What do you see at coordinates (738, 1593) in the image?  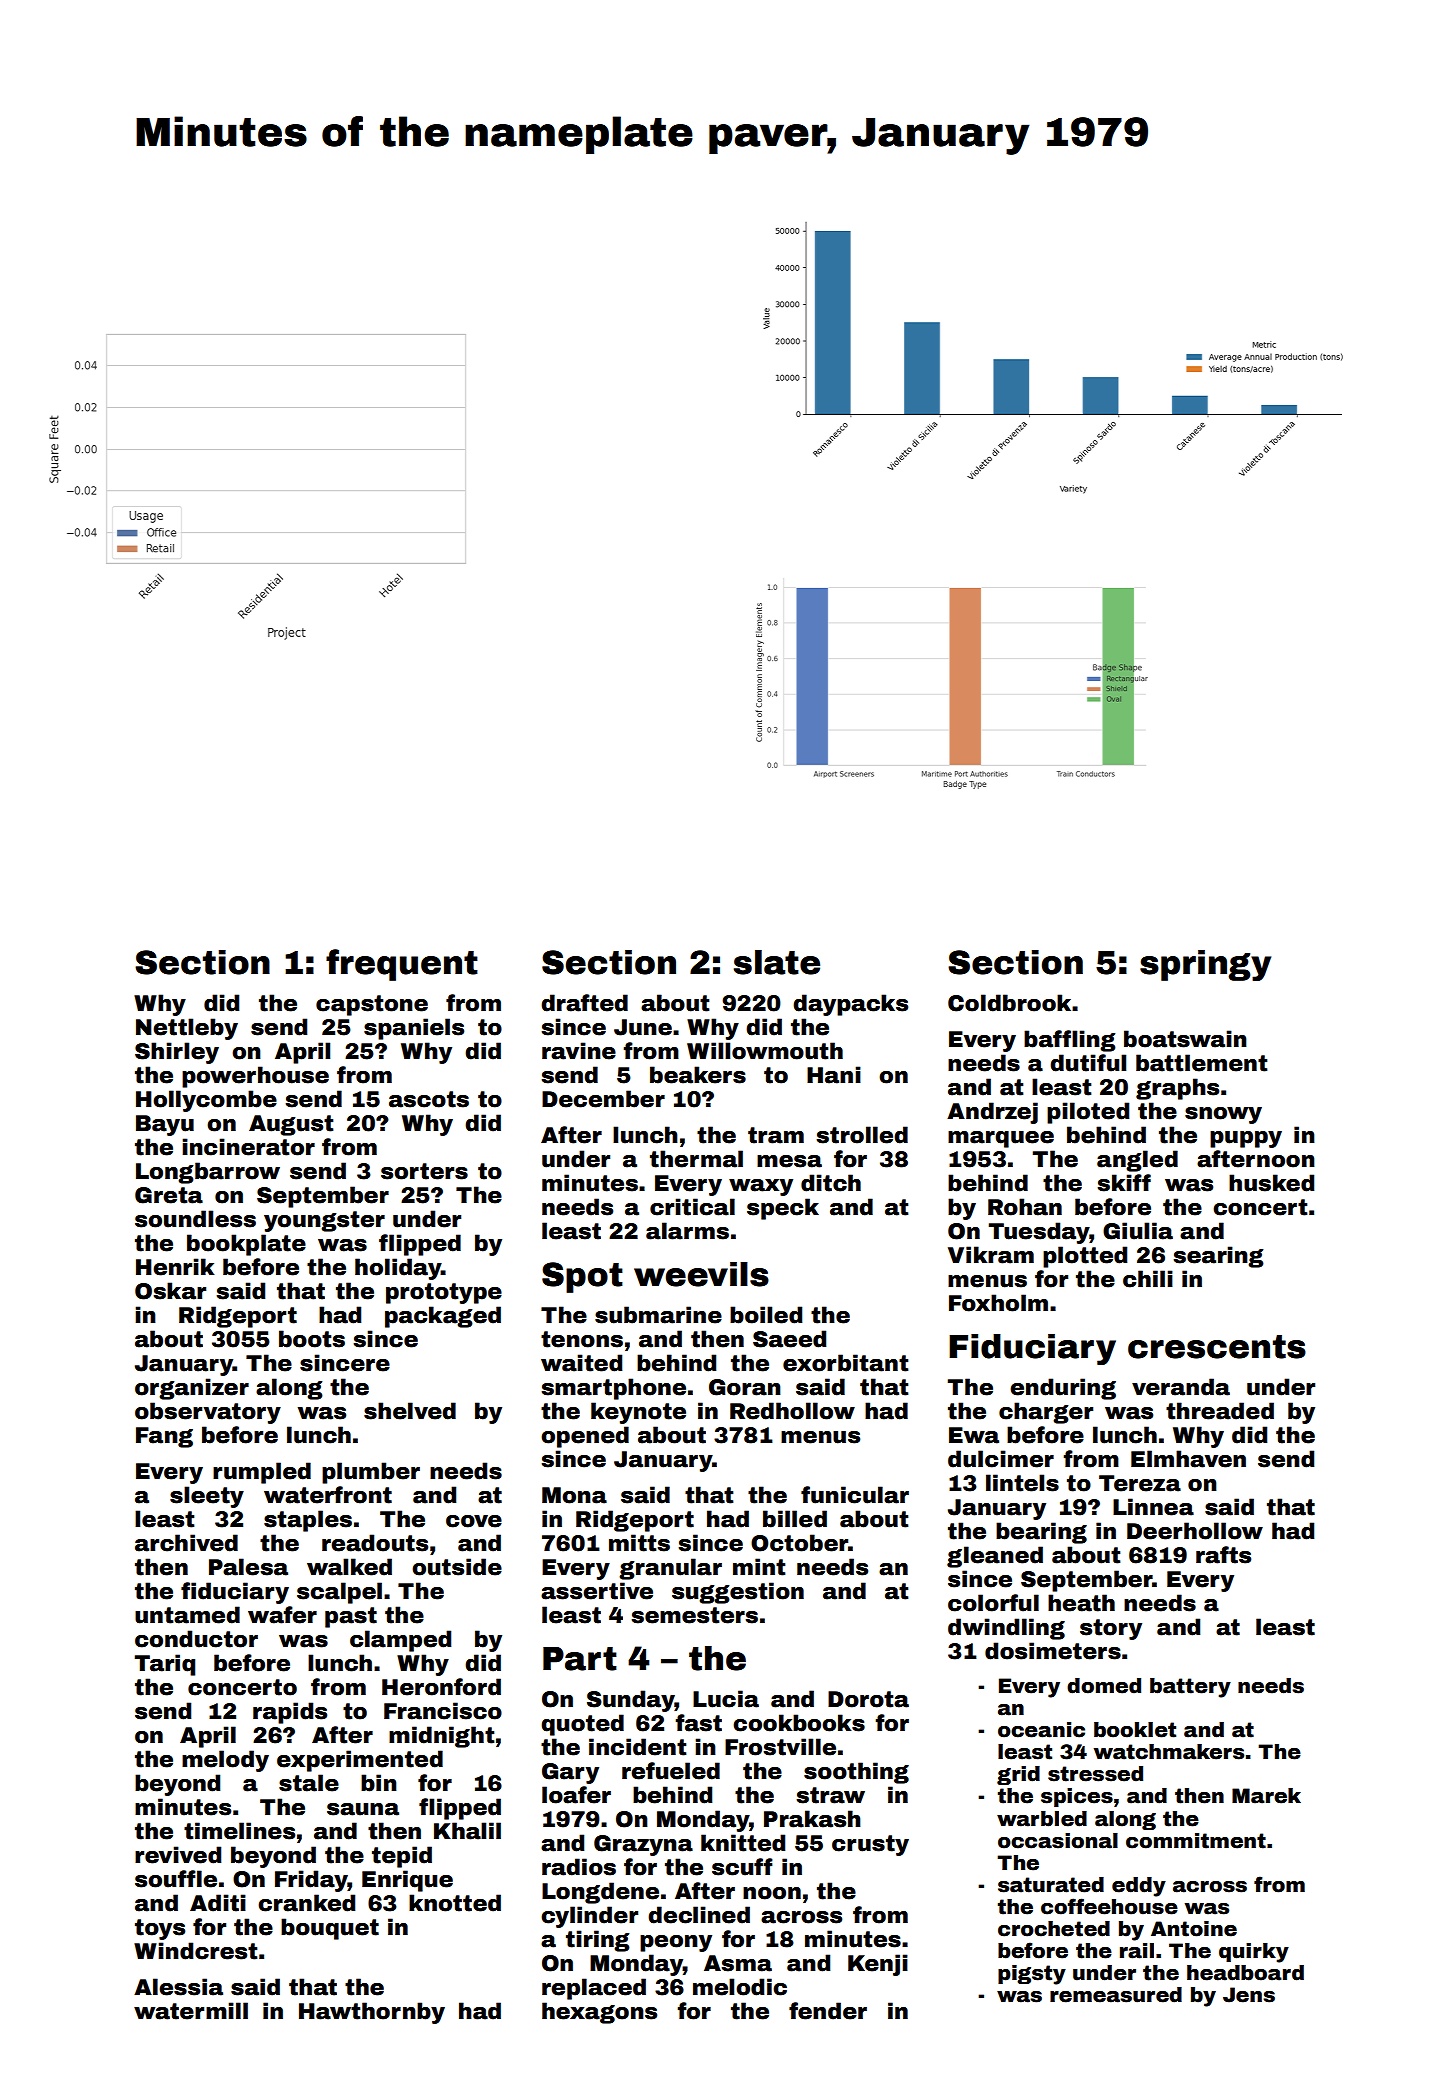 I see `suggestion` at bounding box center [738, 1593].
